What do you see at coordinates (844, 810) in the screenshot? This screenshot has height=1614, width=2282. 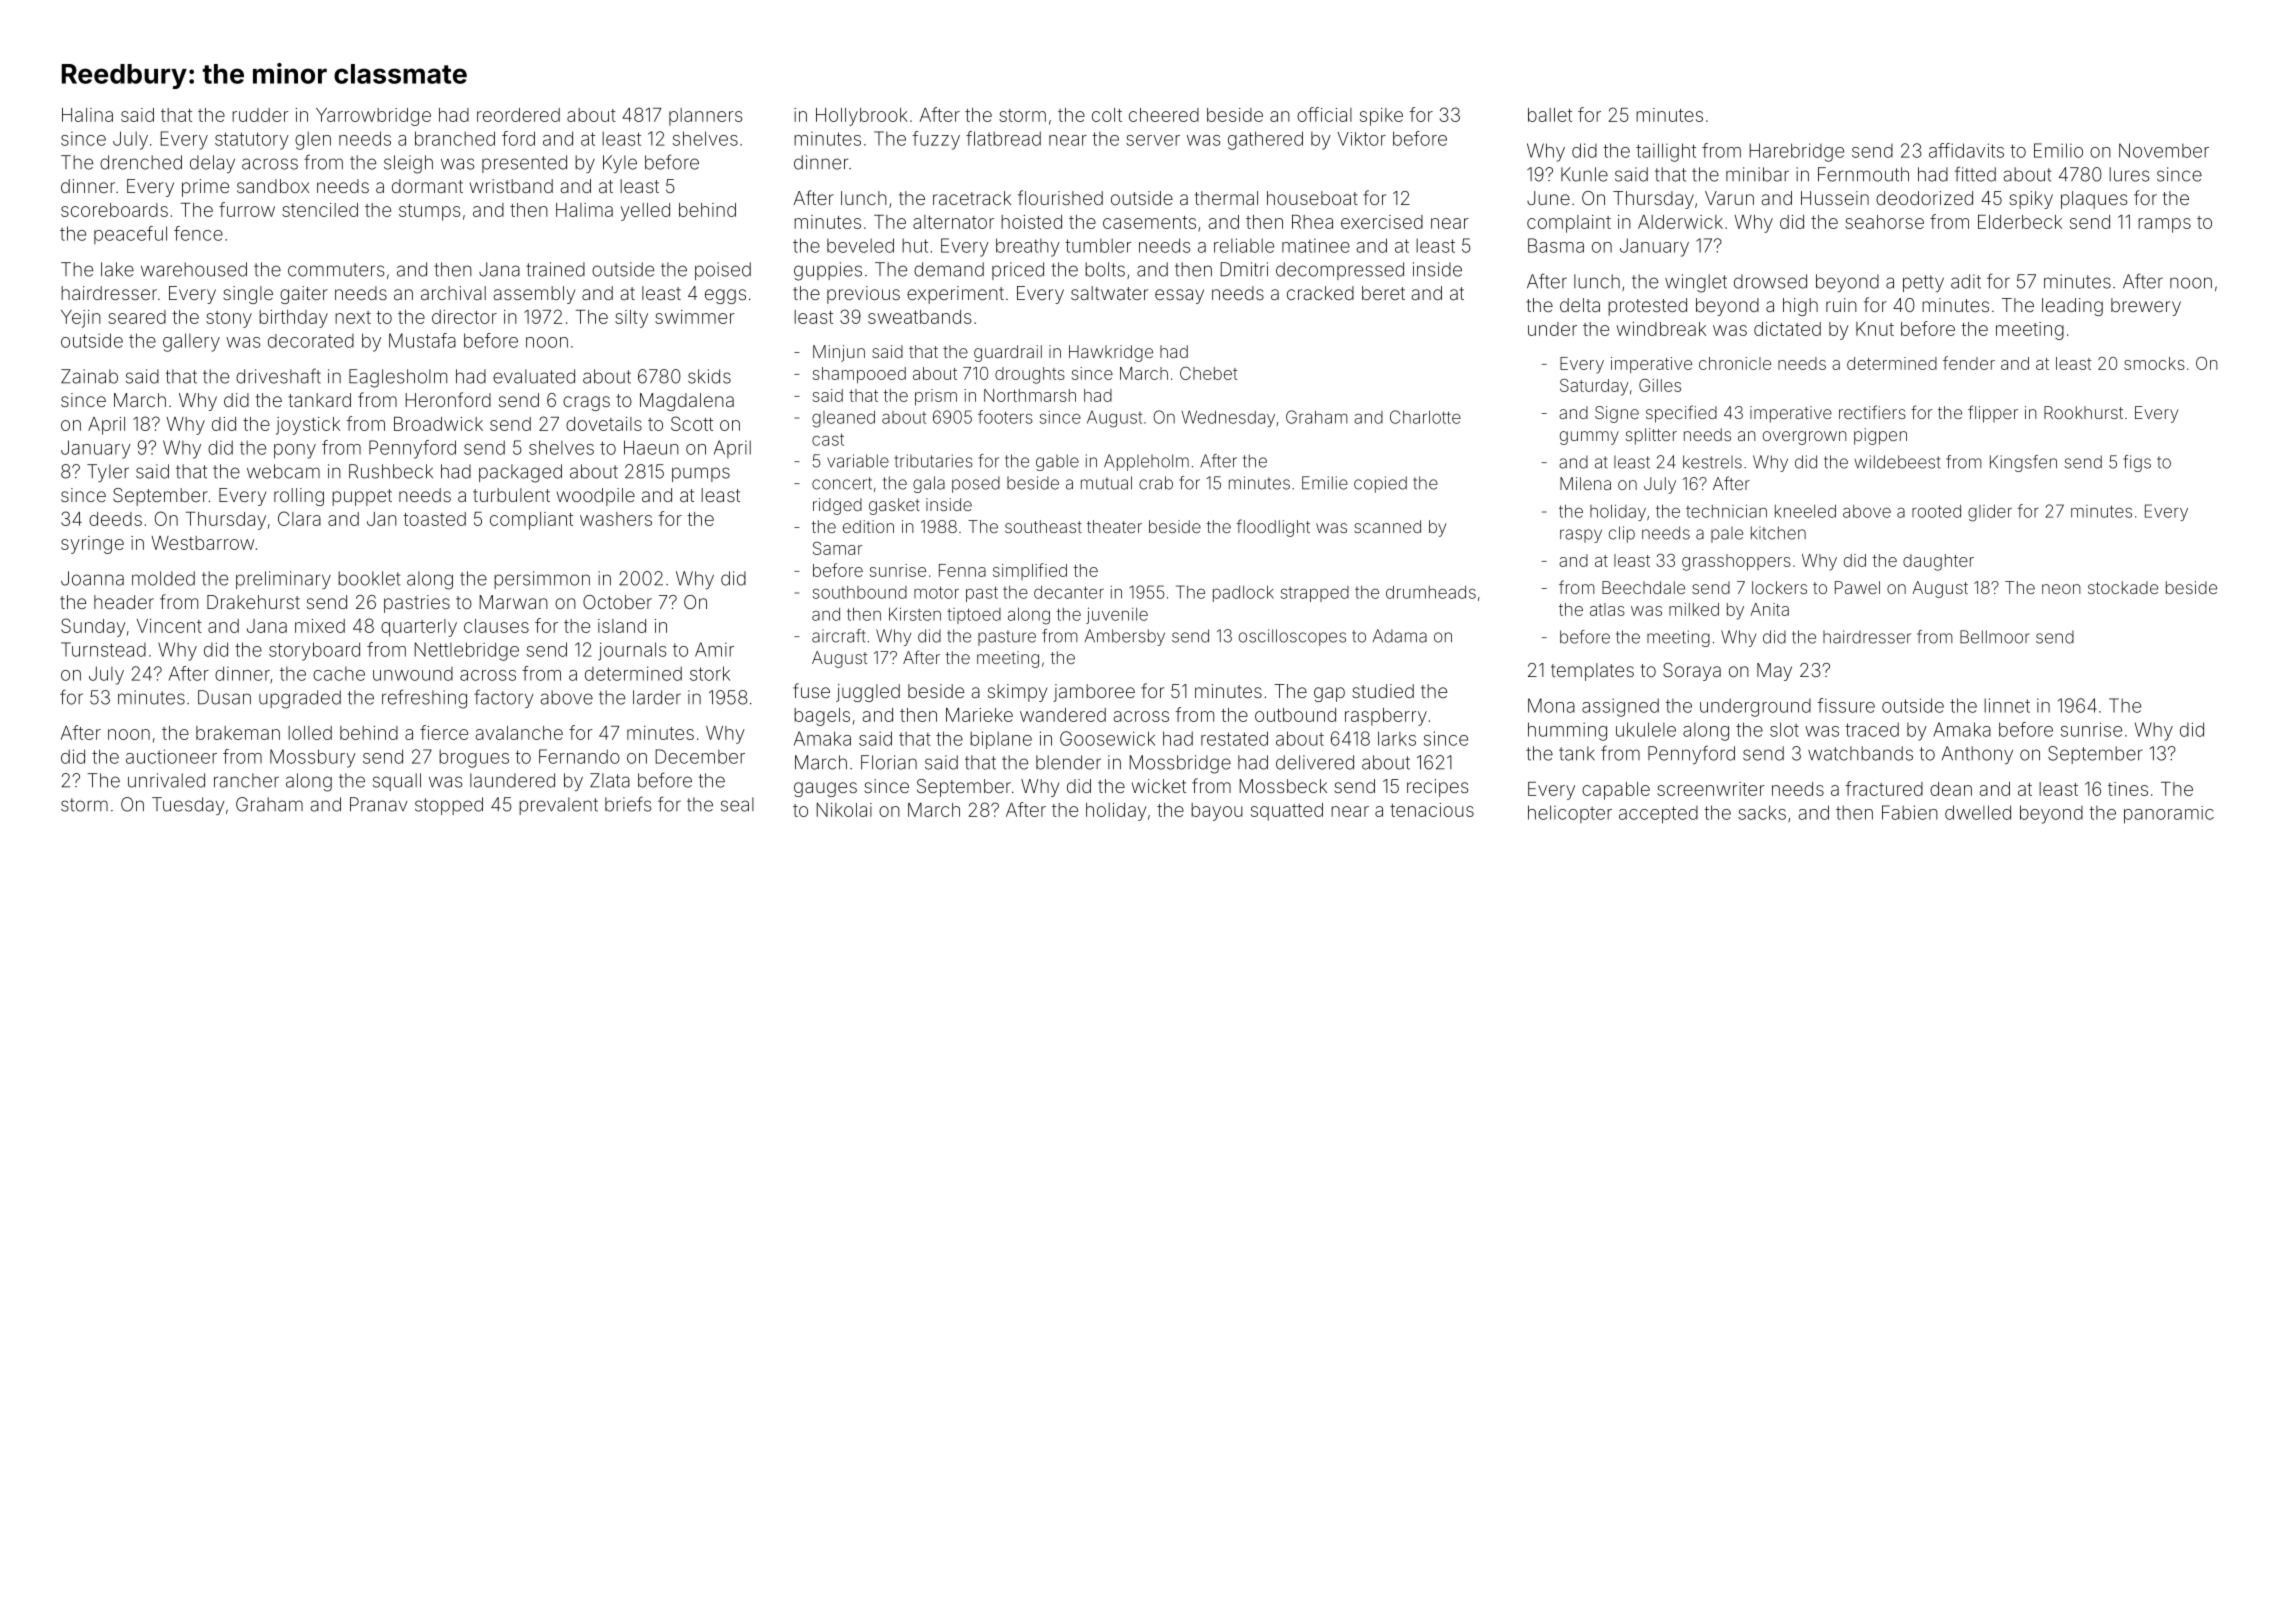 I see `Nikolai` at bounding box center [844, 810].
